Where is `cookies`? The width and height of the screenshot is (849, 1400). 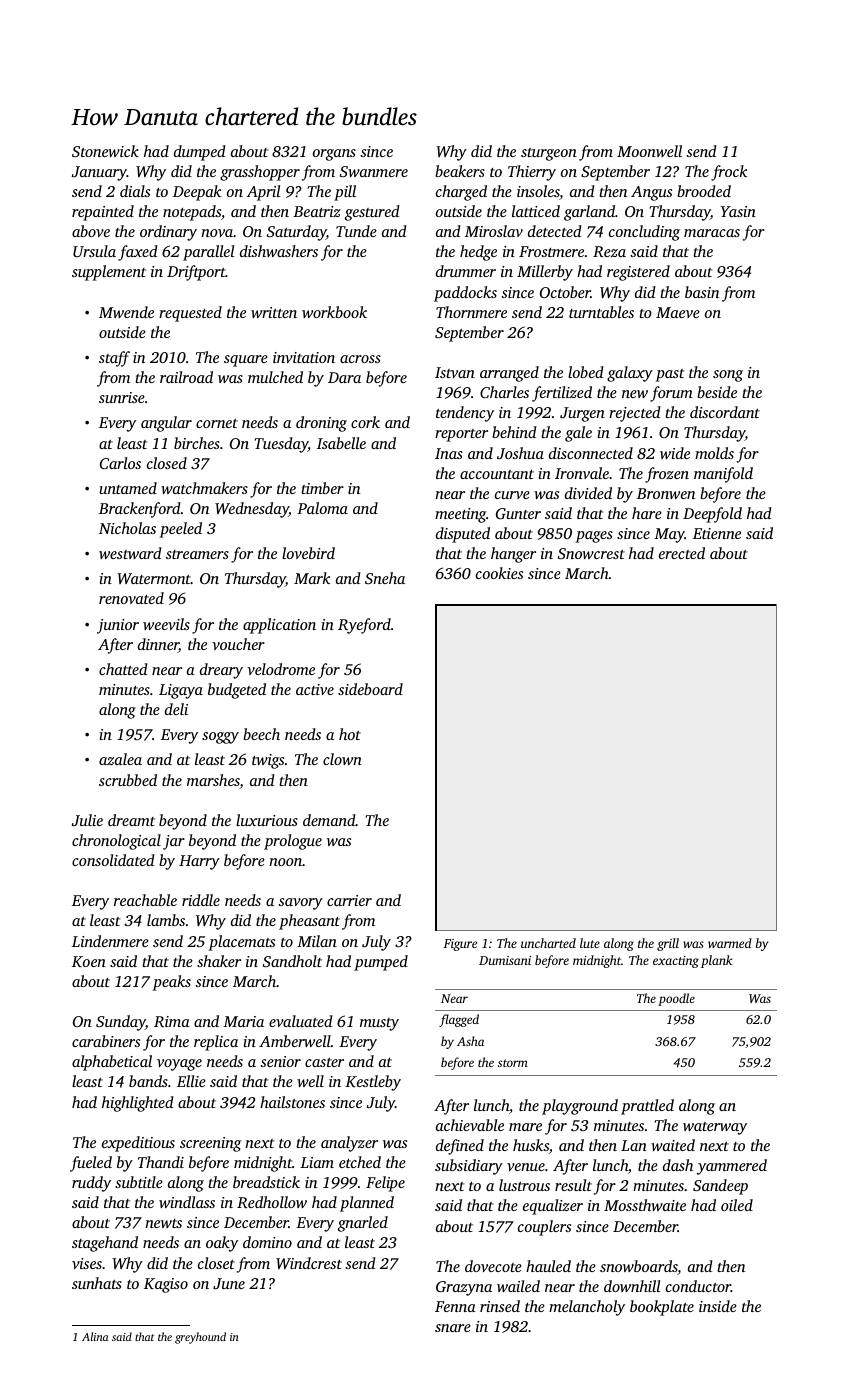
cookies is located at coordinates (499, 573).
